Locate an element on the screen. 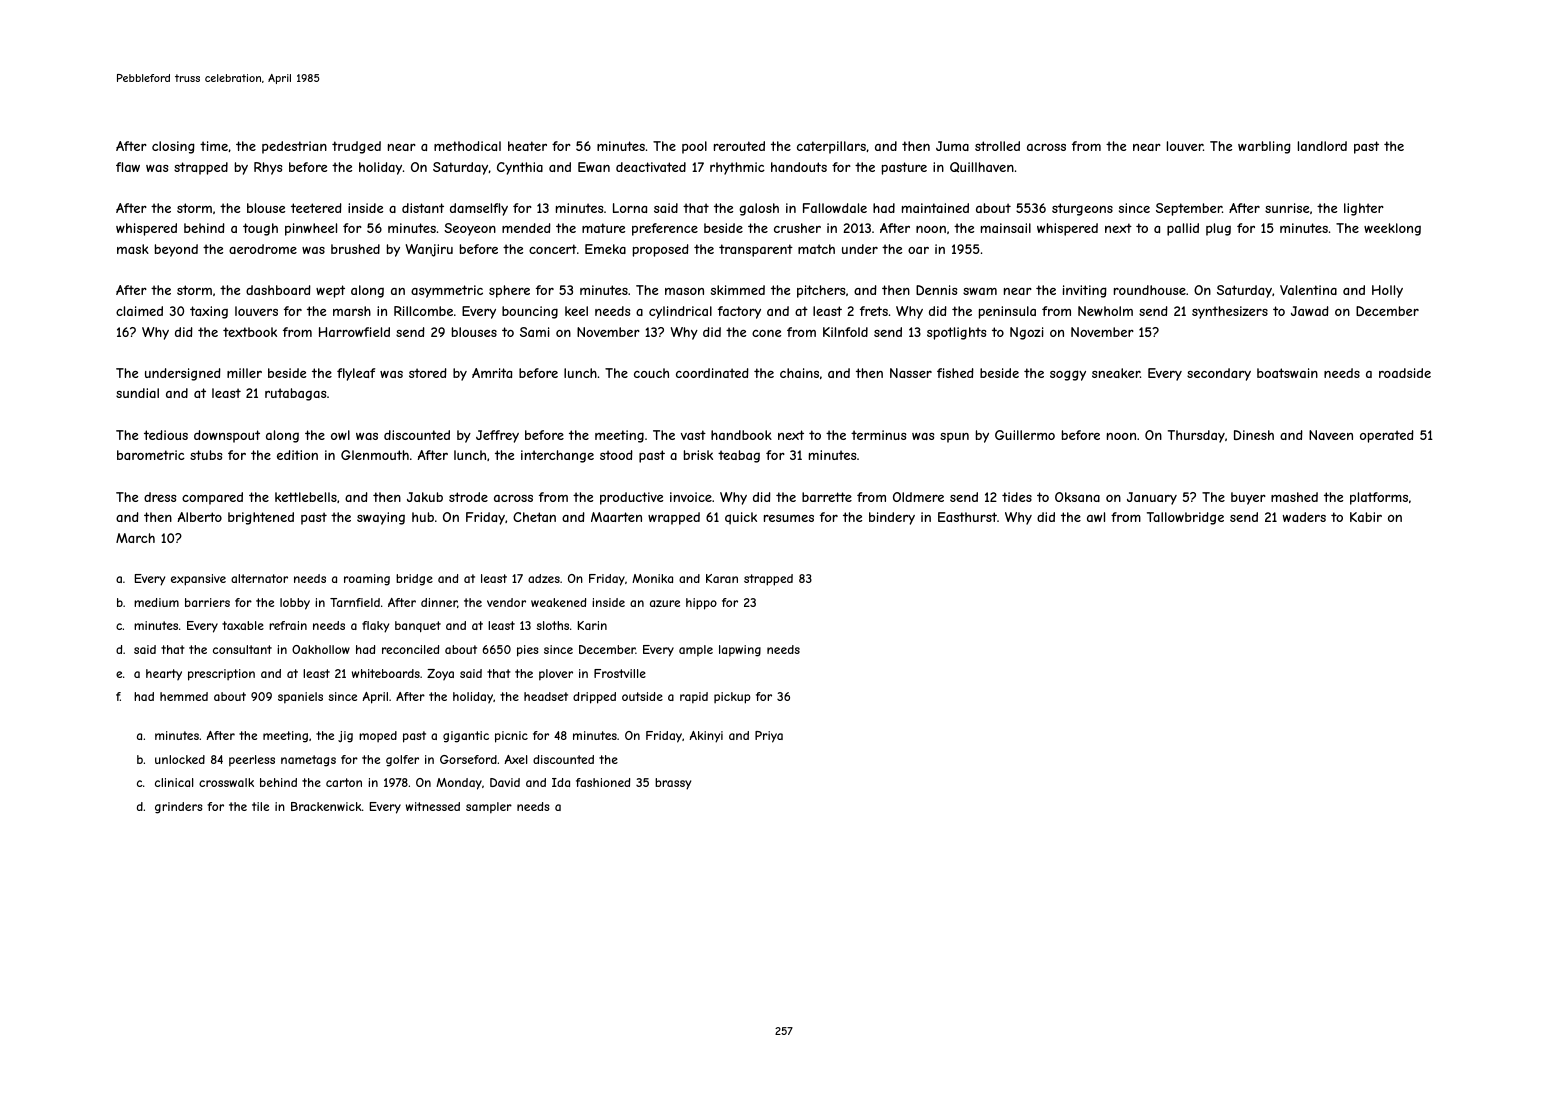 This screenshot has width=1550, height=1096. transparent is located at coordinates (756, 250).
